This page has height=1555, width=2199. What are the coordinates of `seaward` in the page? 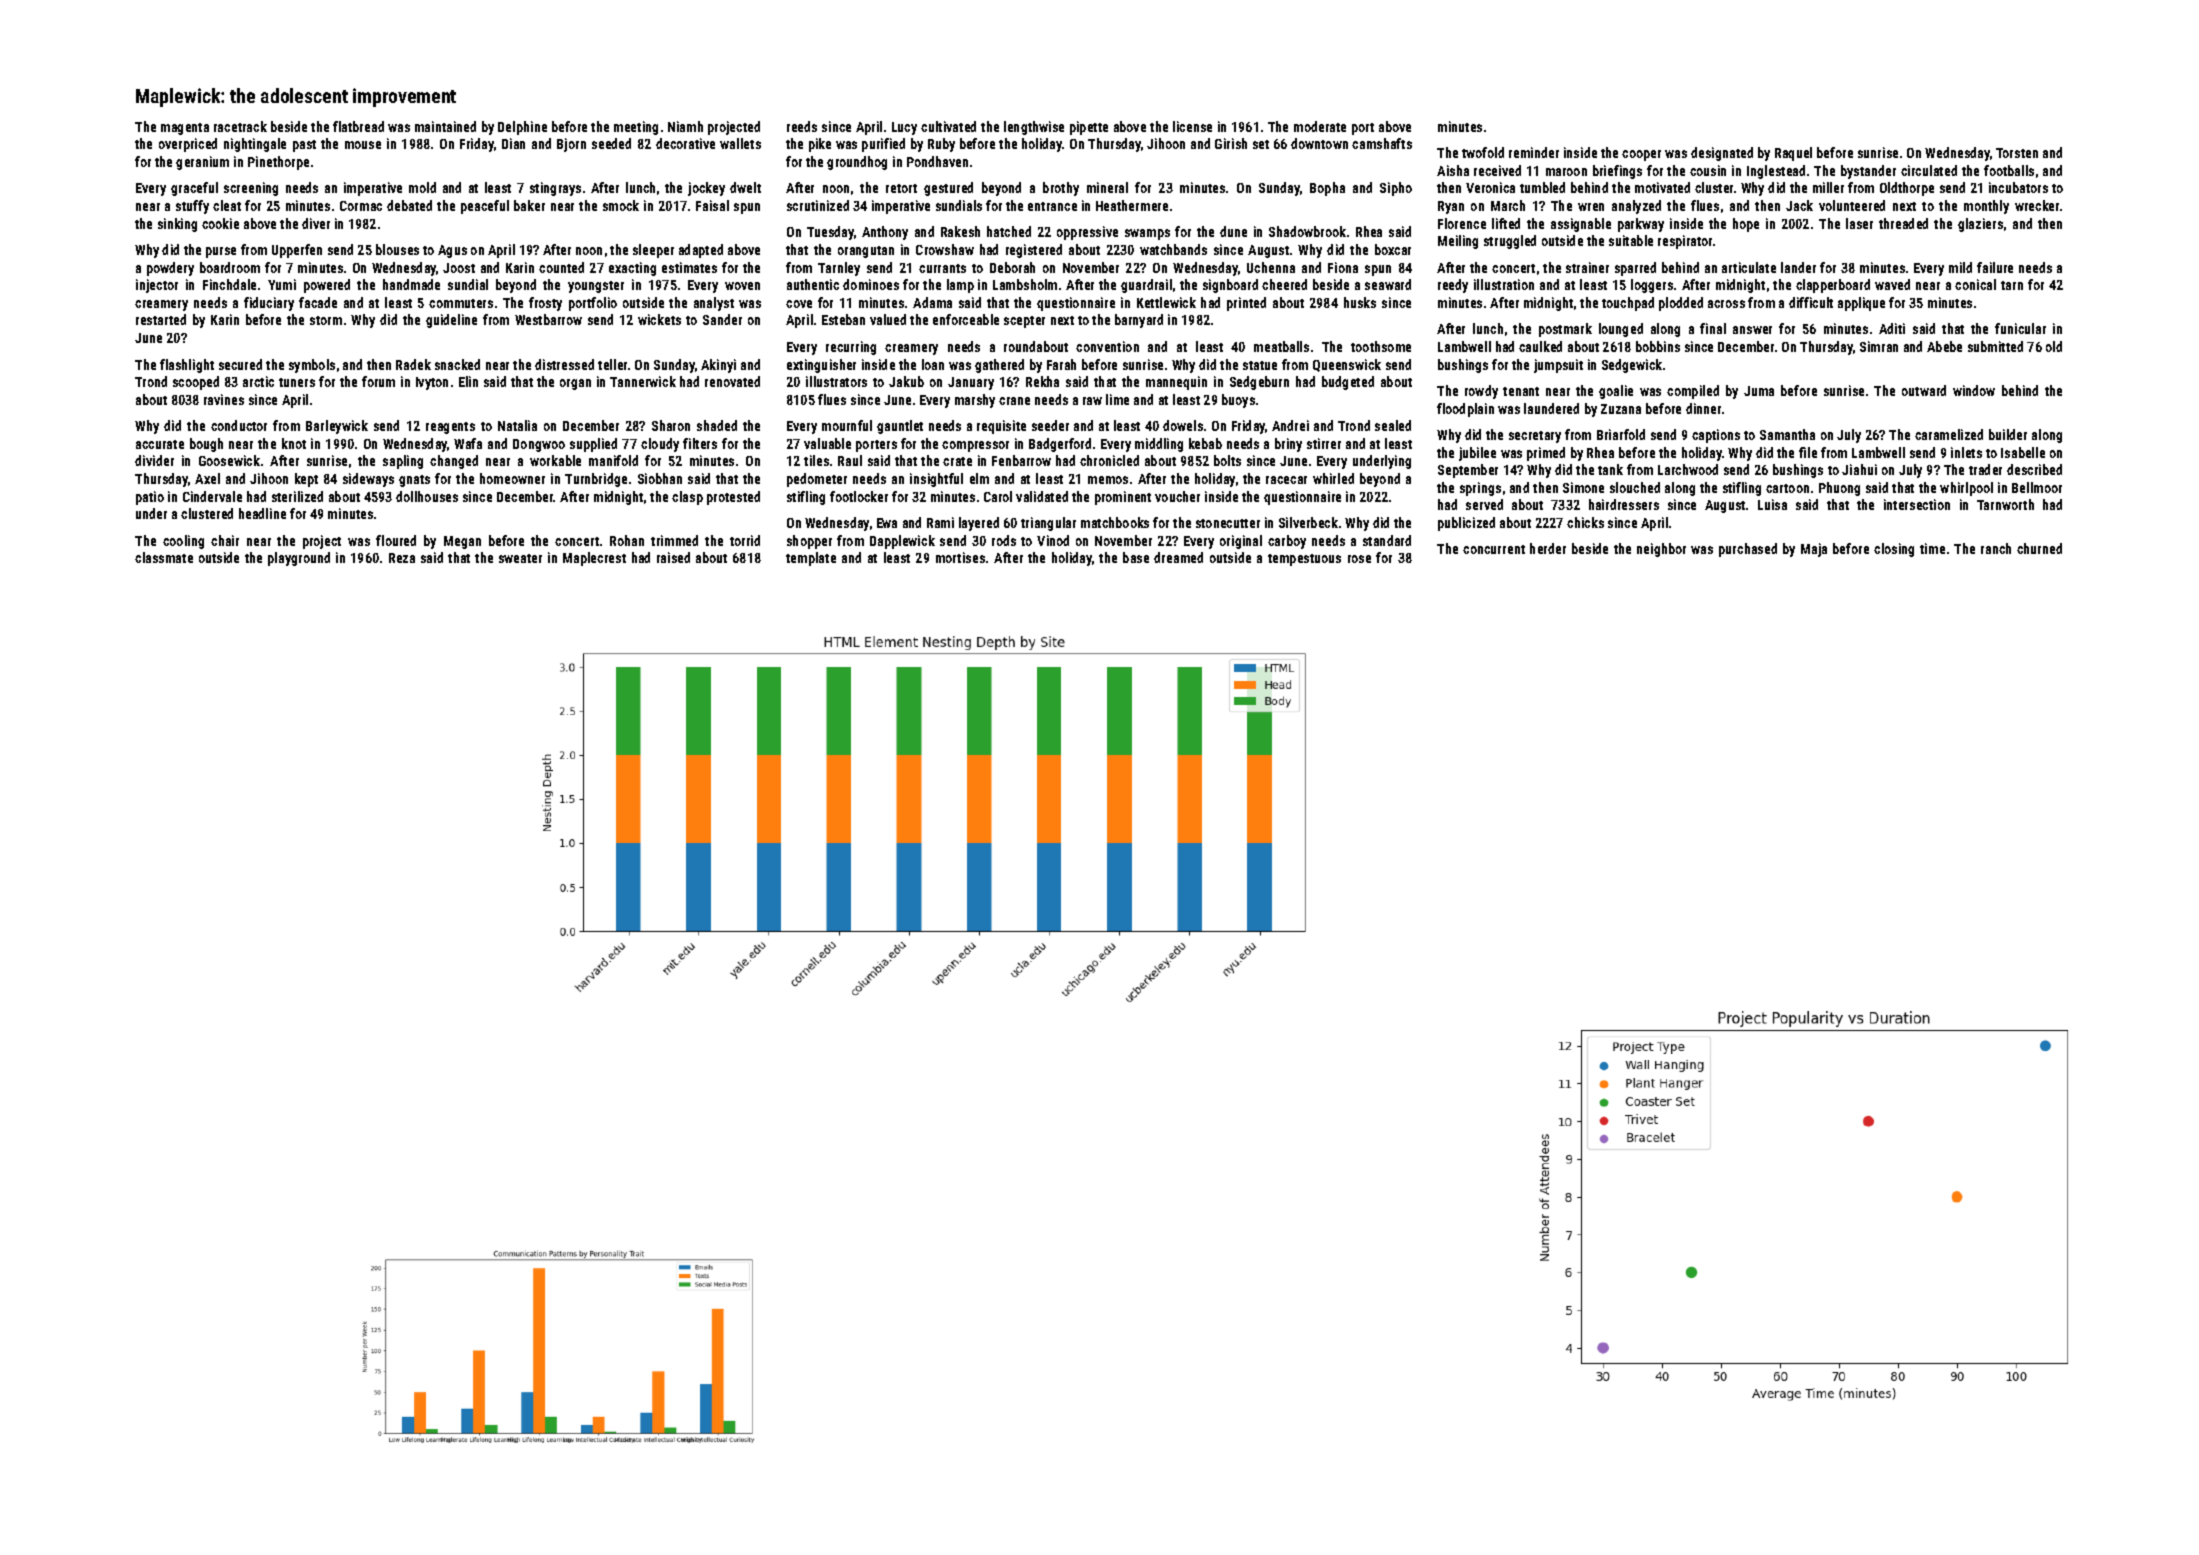 It's located at (1388, 284).
